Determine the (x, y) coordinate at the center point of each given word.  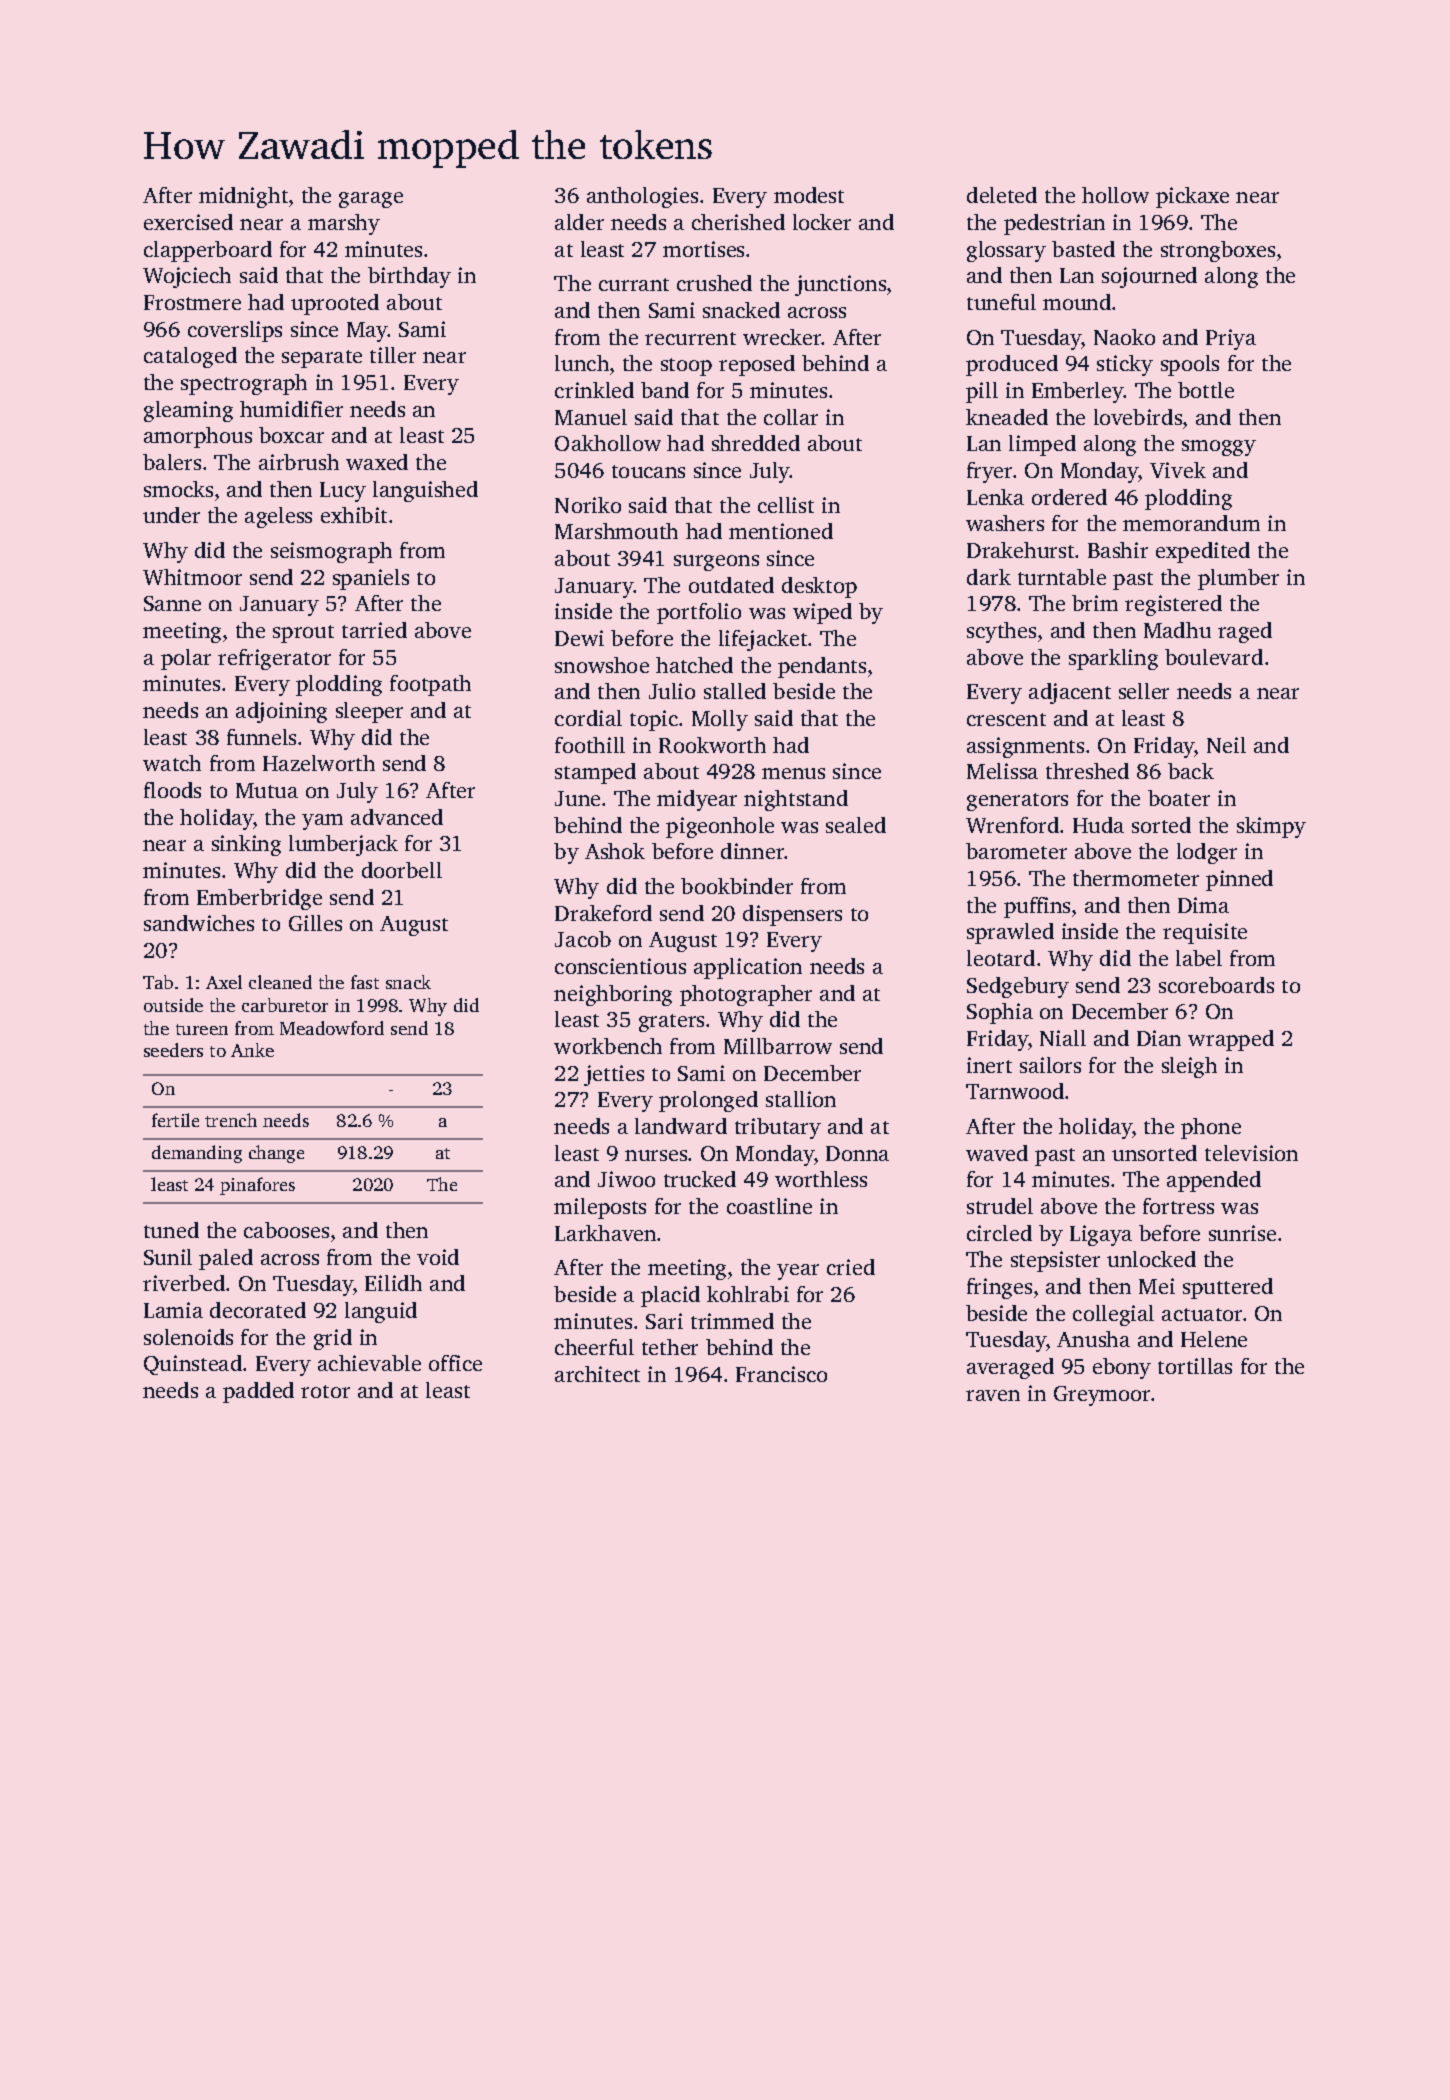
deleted (1002, 195)
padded (258, 1392)
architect (597, 1374)
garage (371, 200)
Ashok (615, 851)
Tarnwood (1015, 1091)
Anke (252, 1050)
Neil (1226, 745)
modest (809, 195)
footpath (430, 685)
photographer (746, 995)
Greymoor (1102, 1396)
